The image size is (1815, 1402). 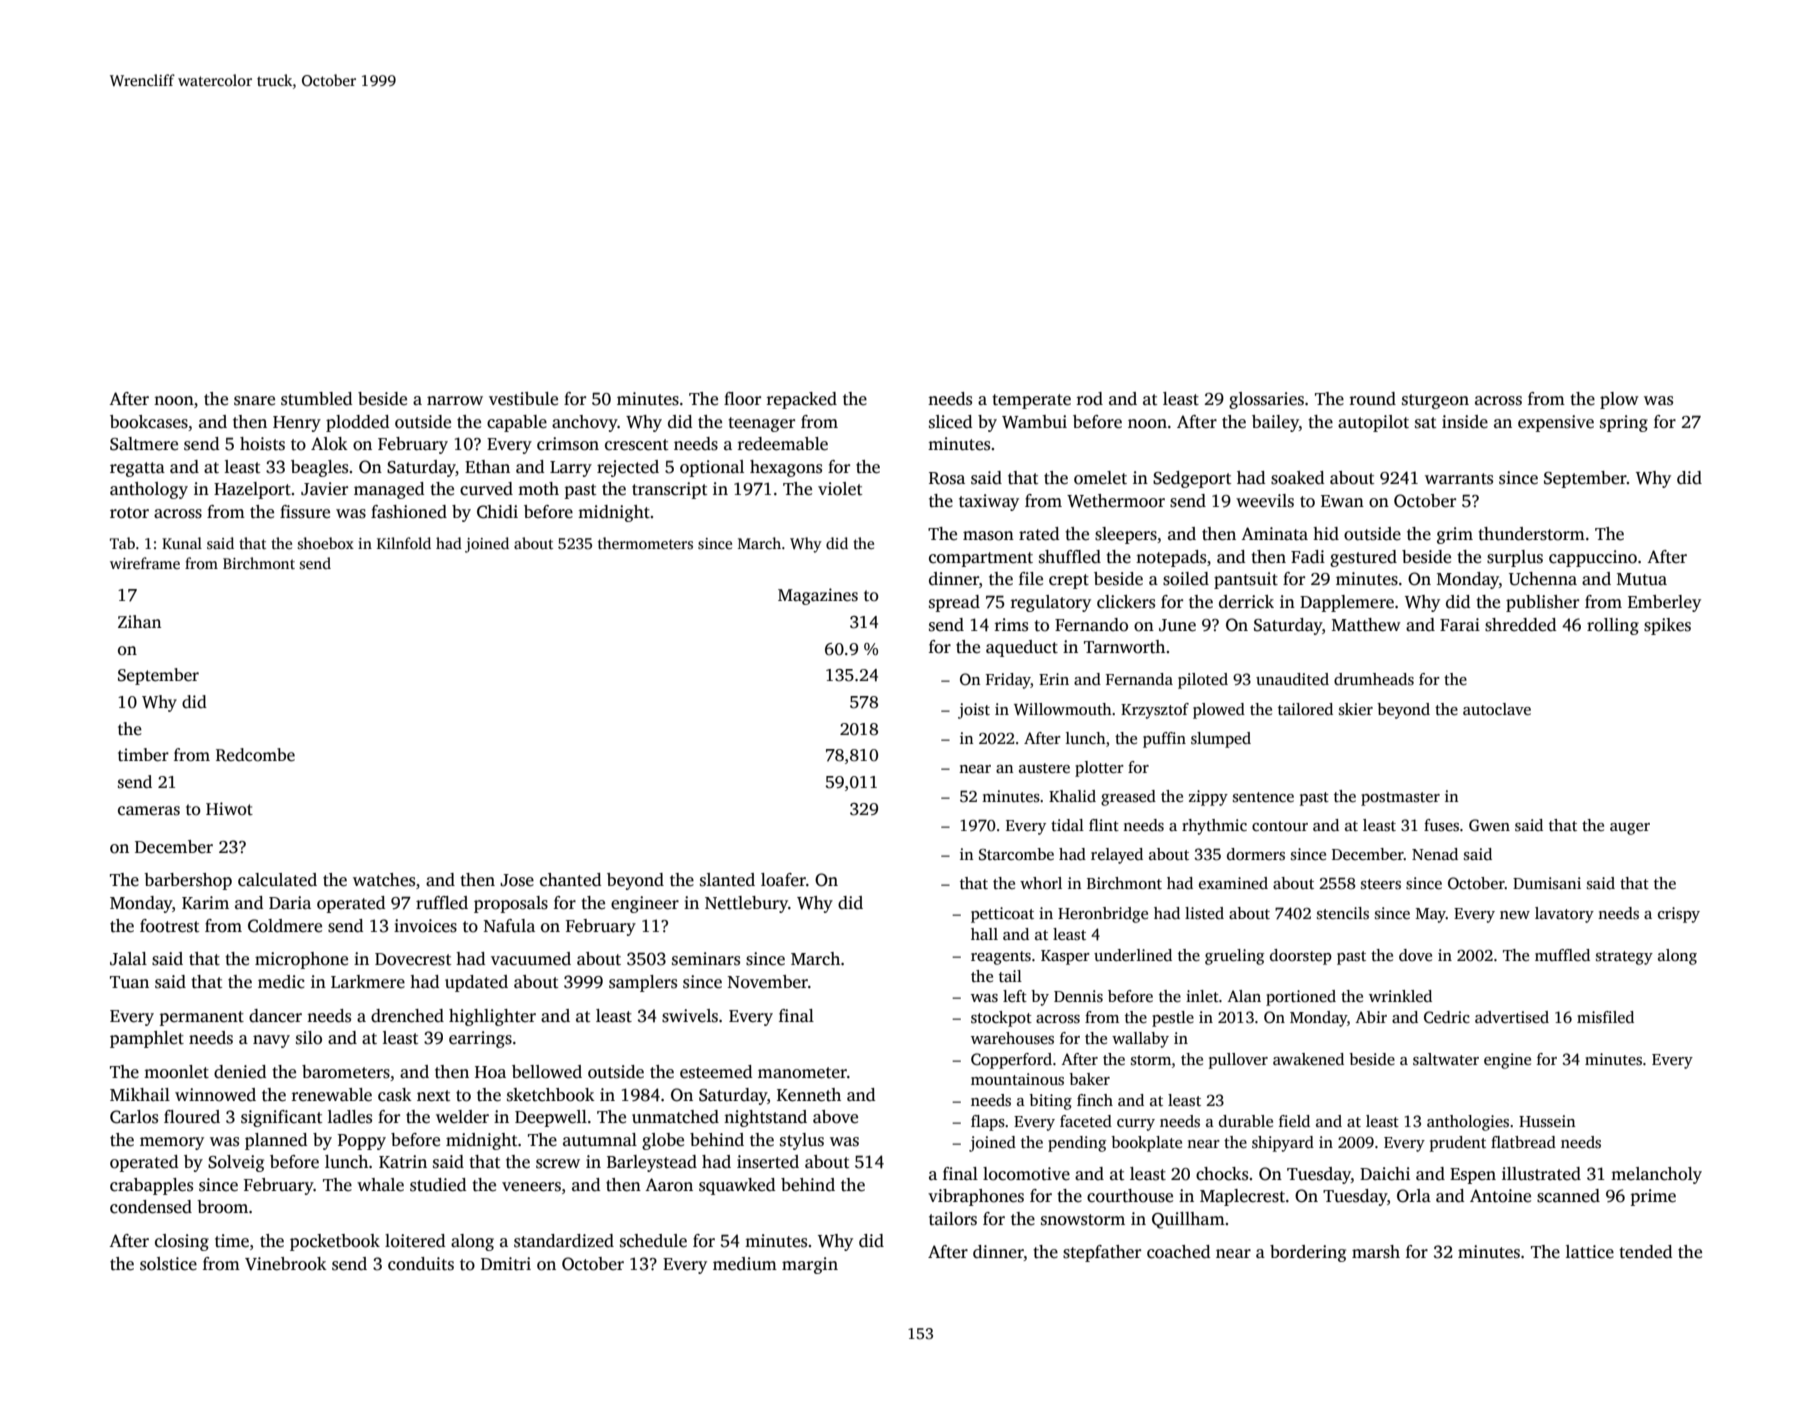 I want to click on timber, so click(x=143, y=755).
